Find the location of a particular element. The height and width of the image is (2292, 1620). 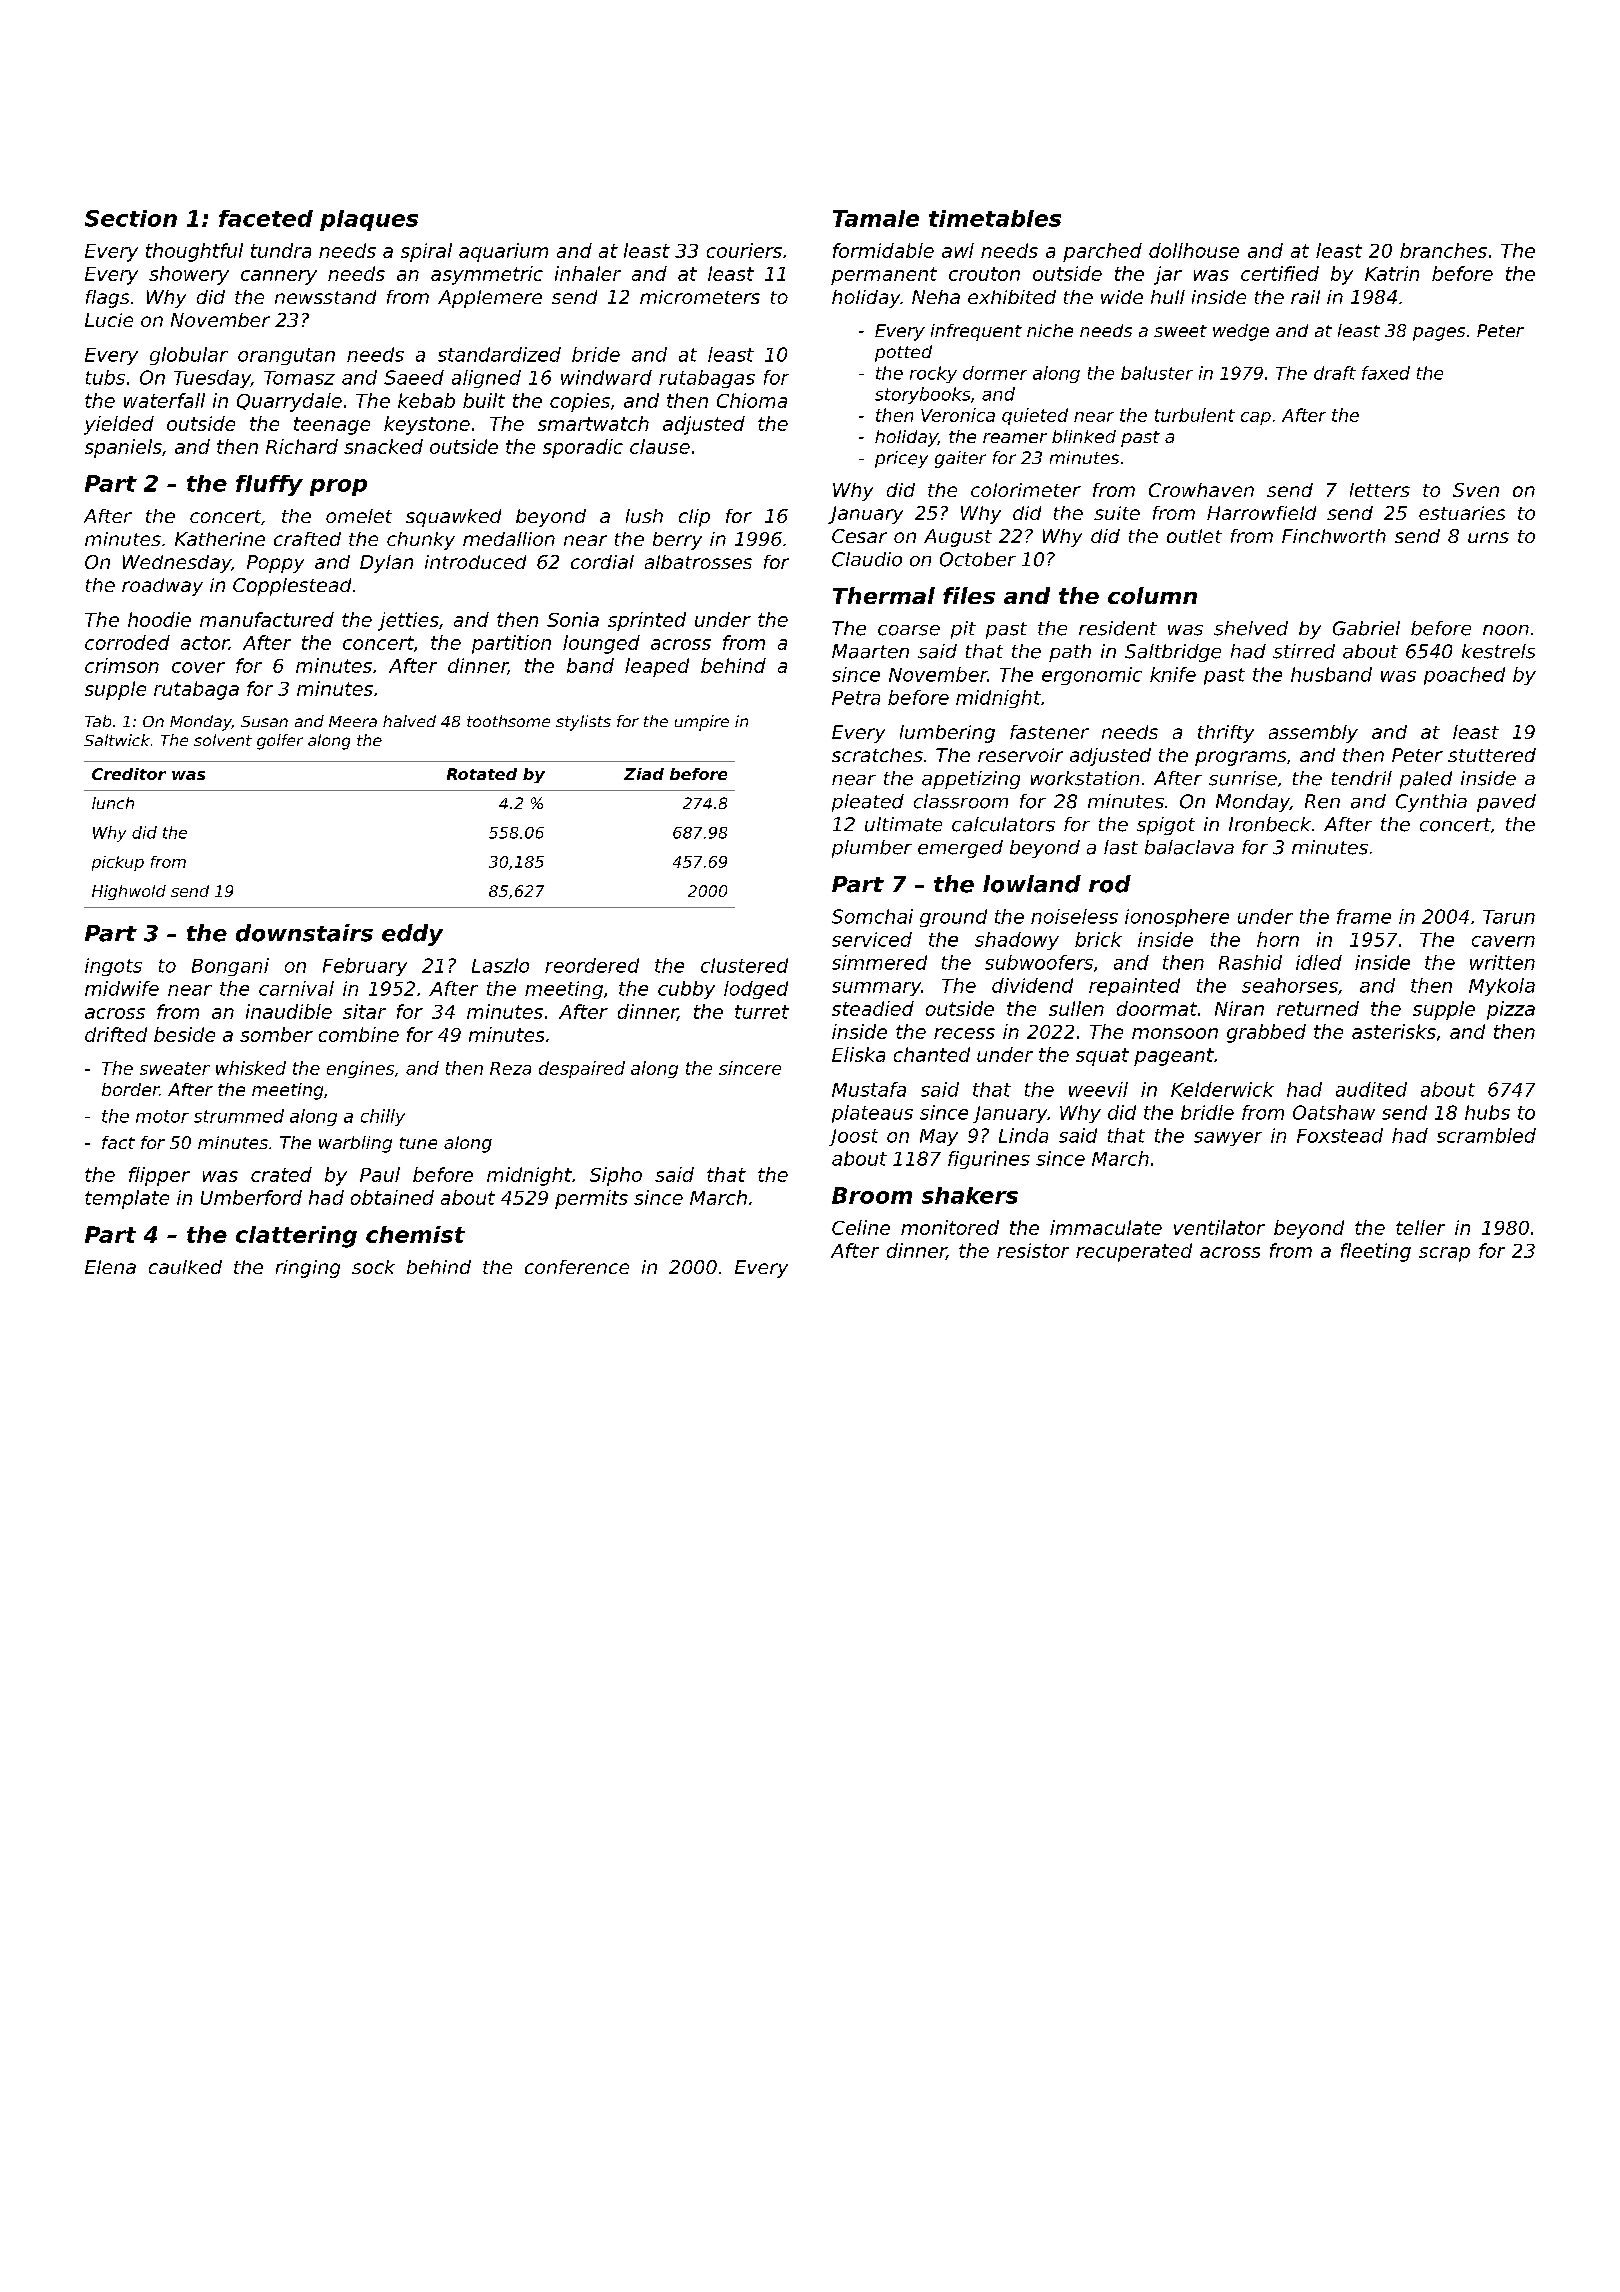

cavern is located at coordinates (1503, 941).
